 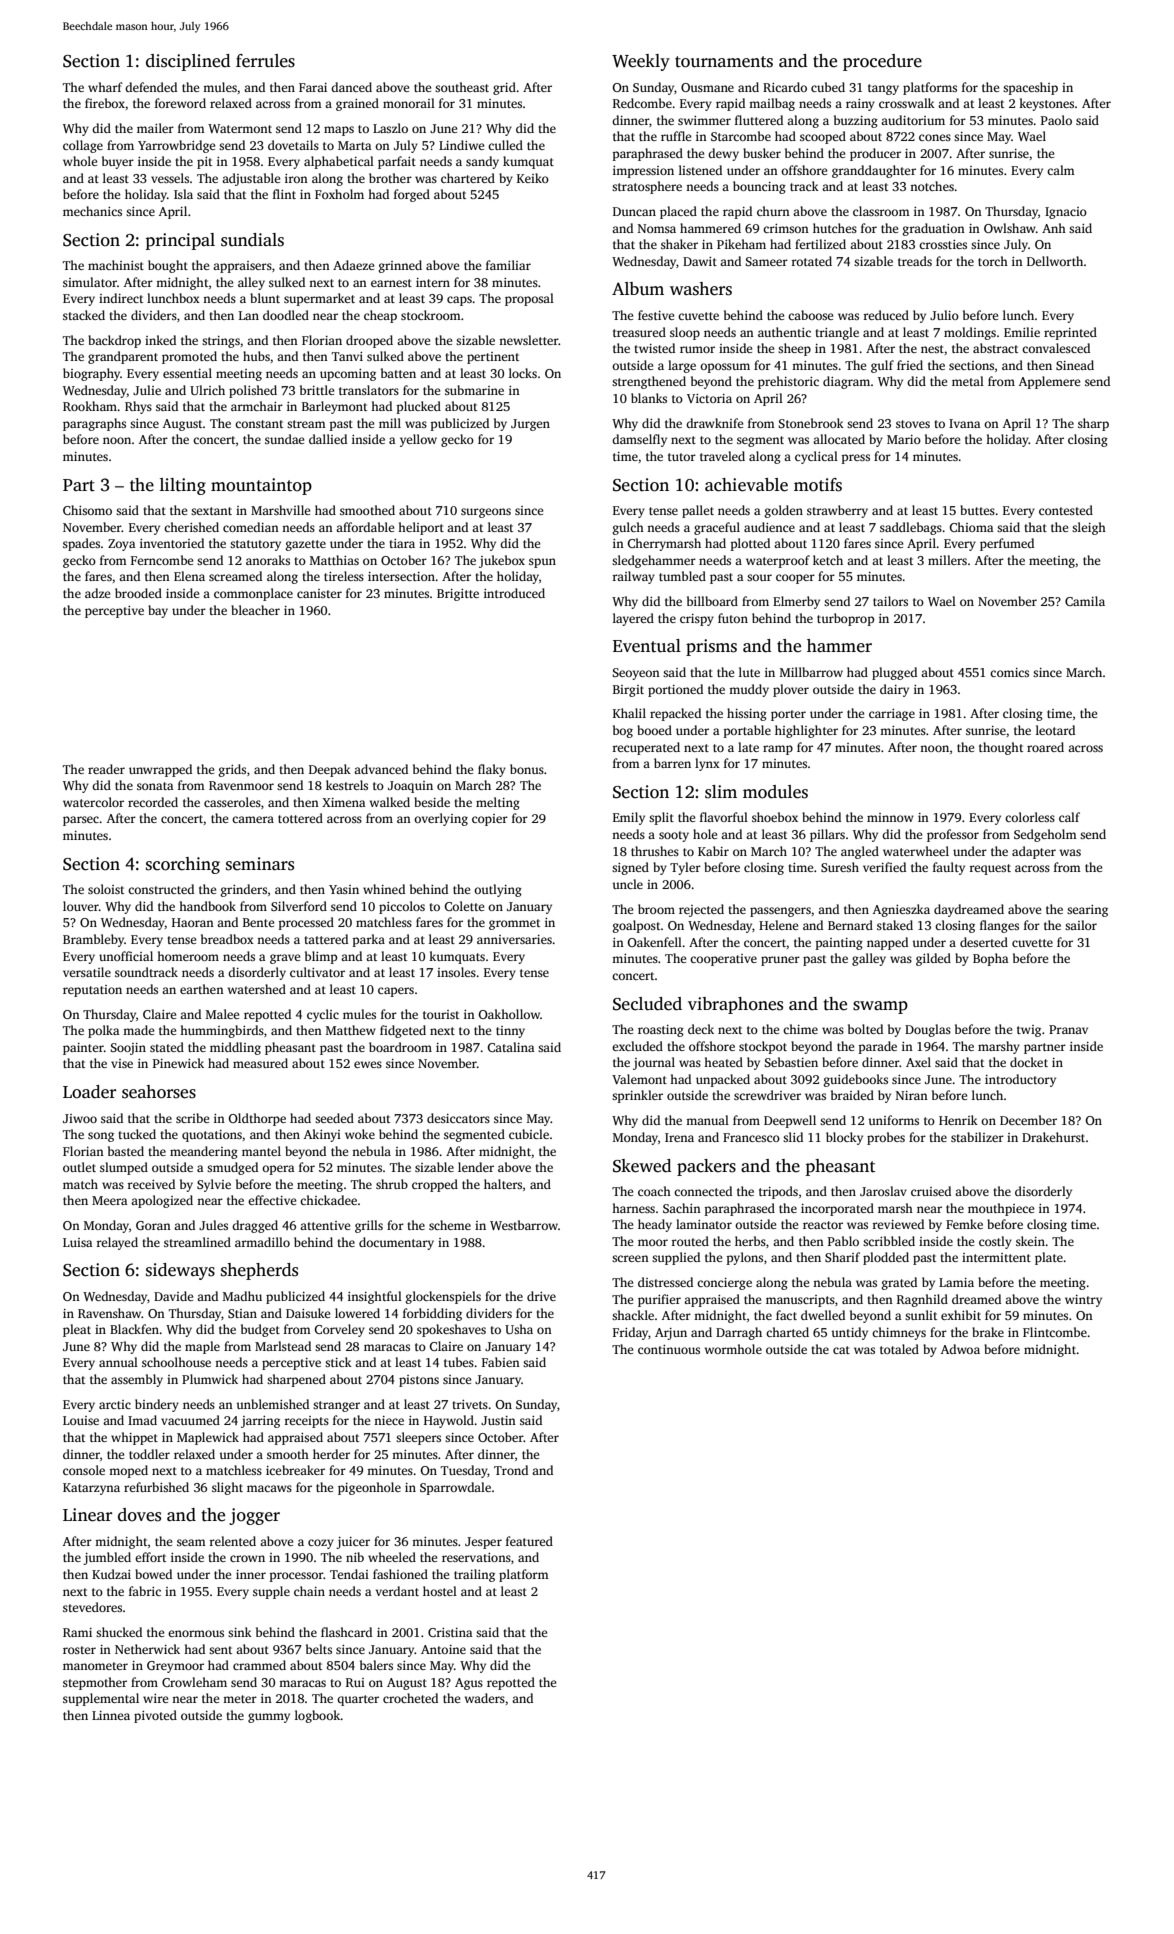 I want to click on uncle, so click(x=628, y=884).
